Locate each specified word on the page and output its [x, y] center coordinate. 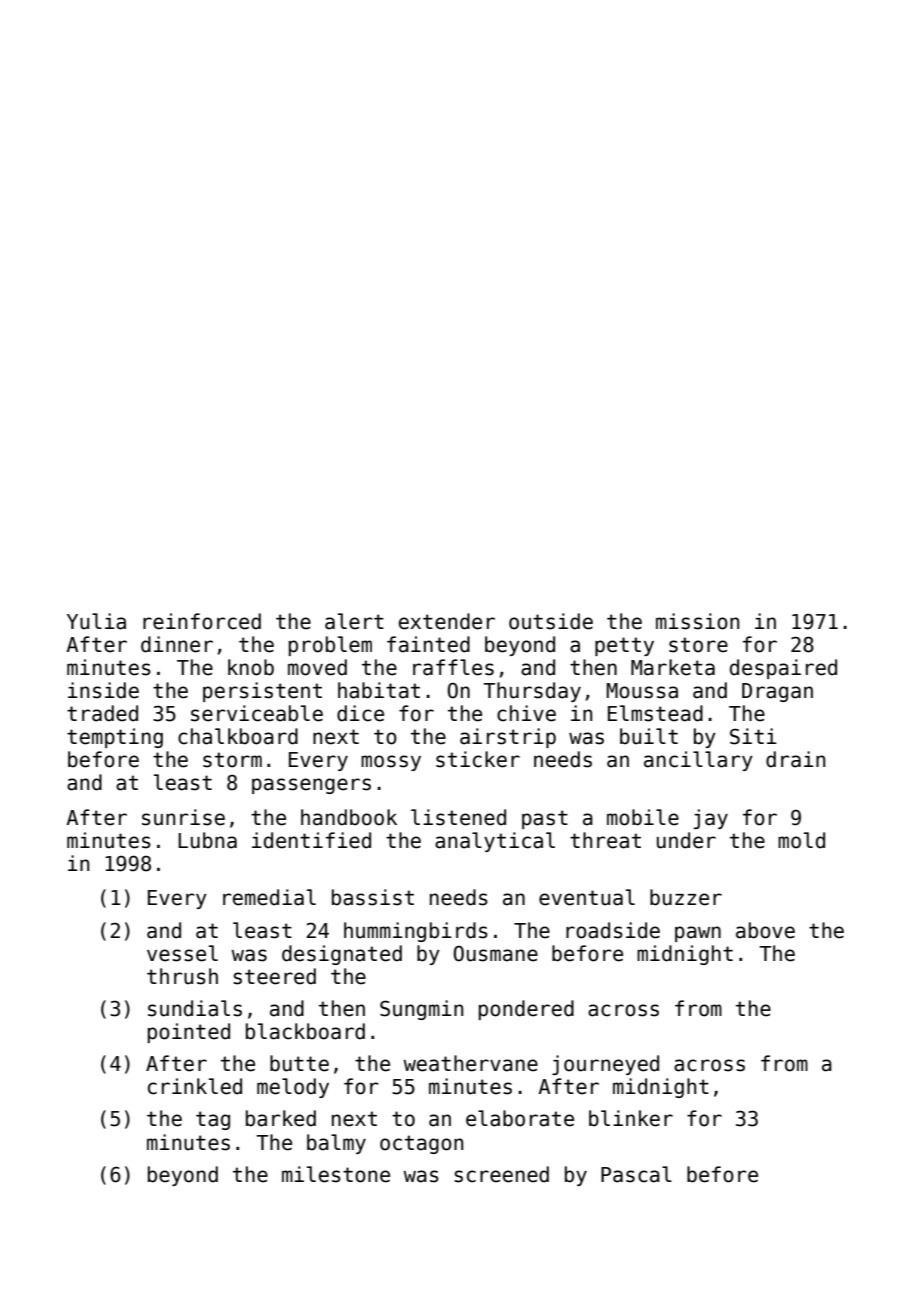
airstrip [508, 738]
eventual [587, 897]
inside [103, 690]
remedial [269, 897]
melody [293, 1088]
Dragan [777, 692]
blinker [631, 1118]
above [765, 930]
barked [281, 1118]
